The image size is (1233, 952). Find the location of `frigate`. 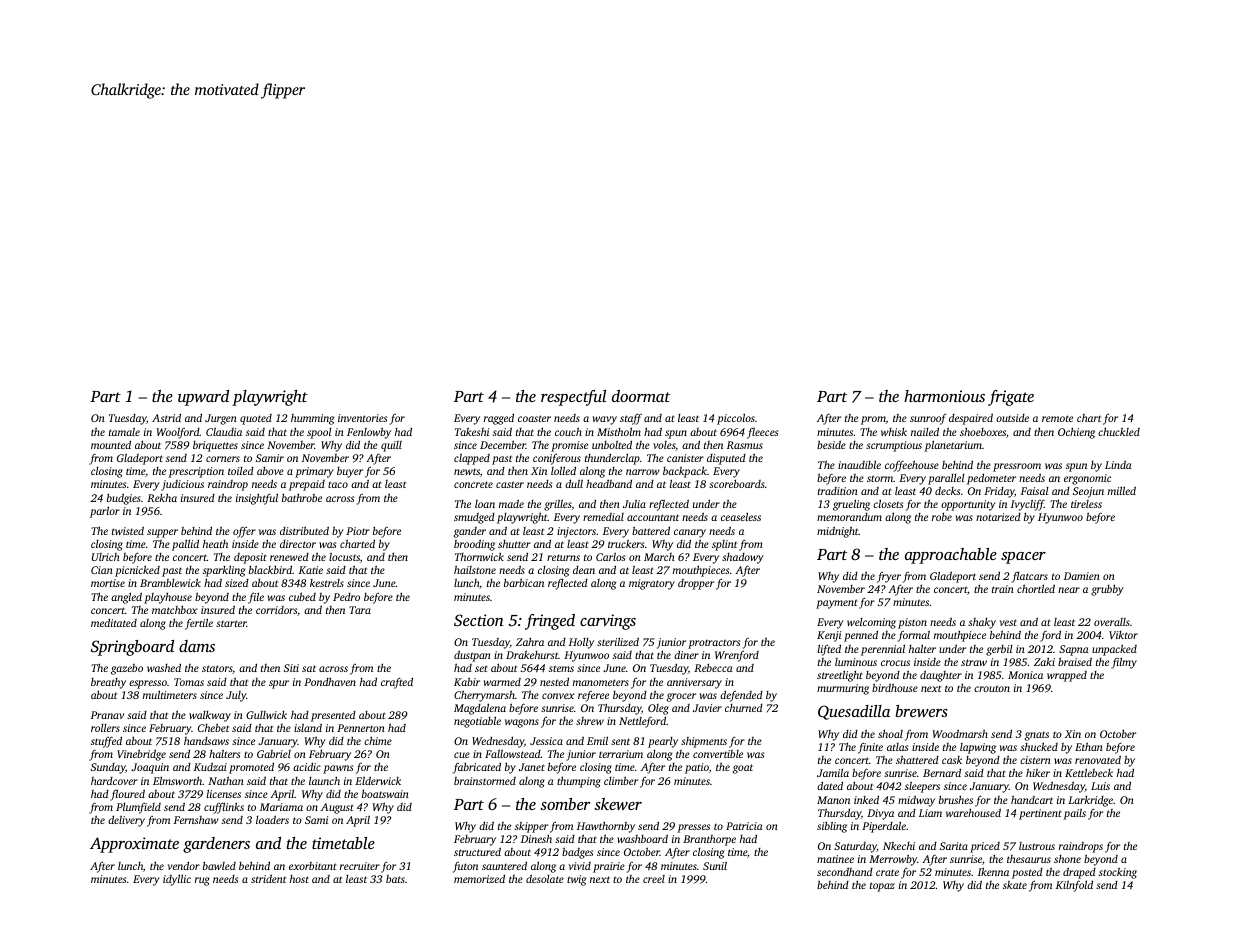

frigate is located at coordinates (1011, 398).
